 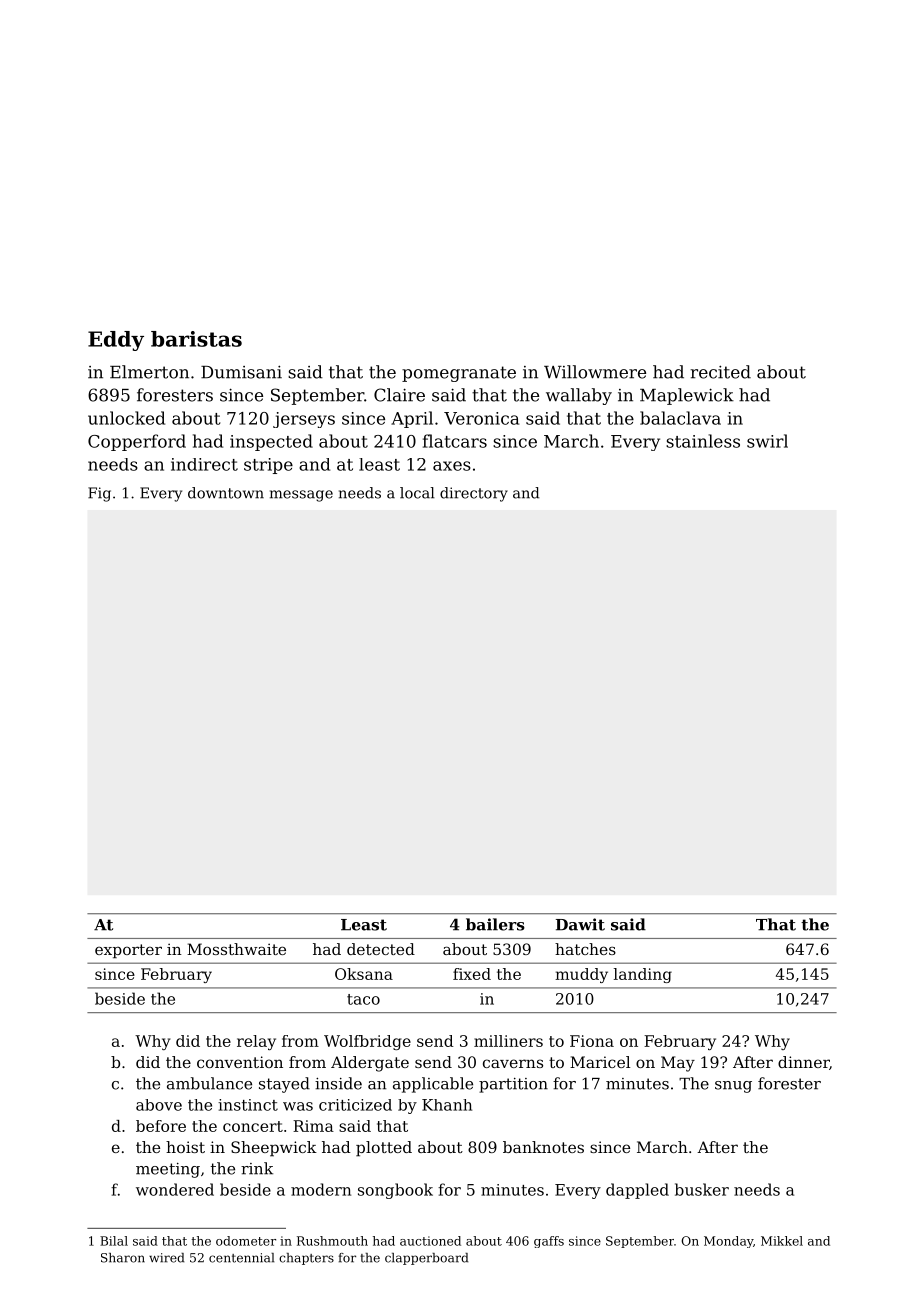 What do you see at coordinates (549, 1242) in the document?
I see `gaffs` at bounding box center [549, 1242].
